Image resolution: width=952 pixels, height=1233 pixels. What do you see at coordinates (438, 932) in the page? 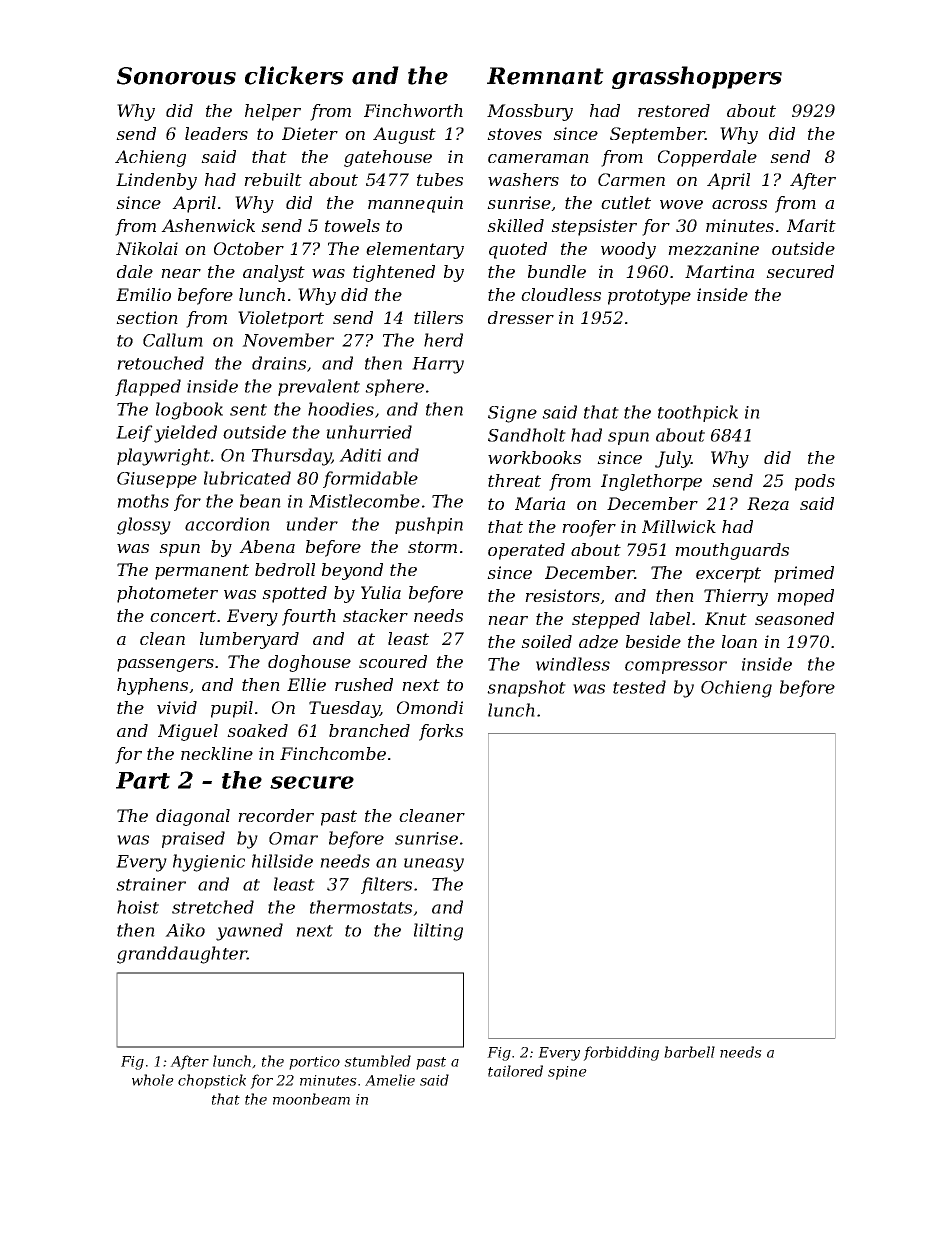
I see `lilting` at bounding box center [438, 932].
